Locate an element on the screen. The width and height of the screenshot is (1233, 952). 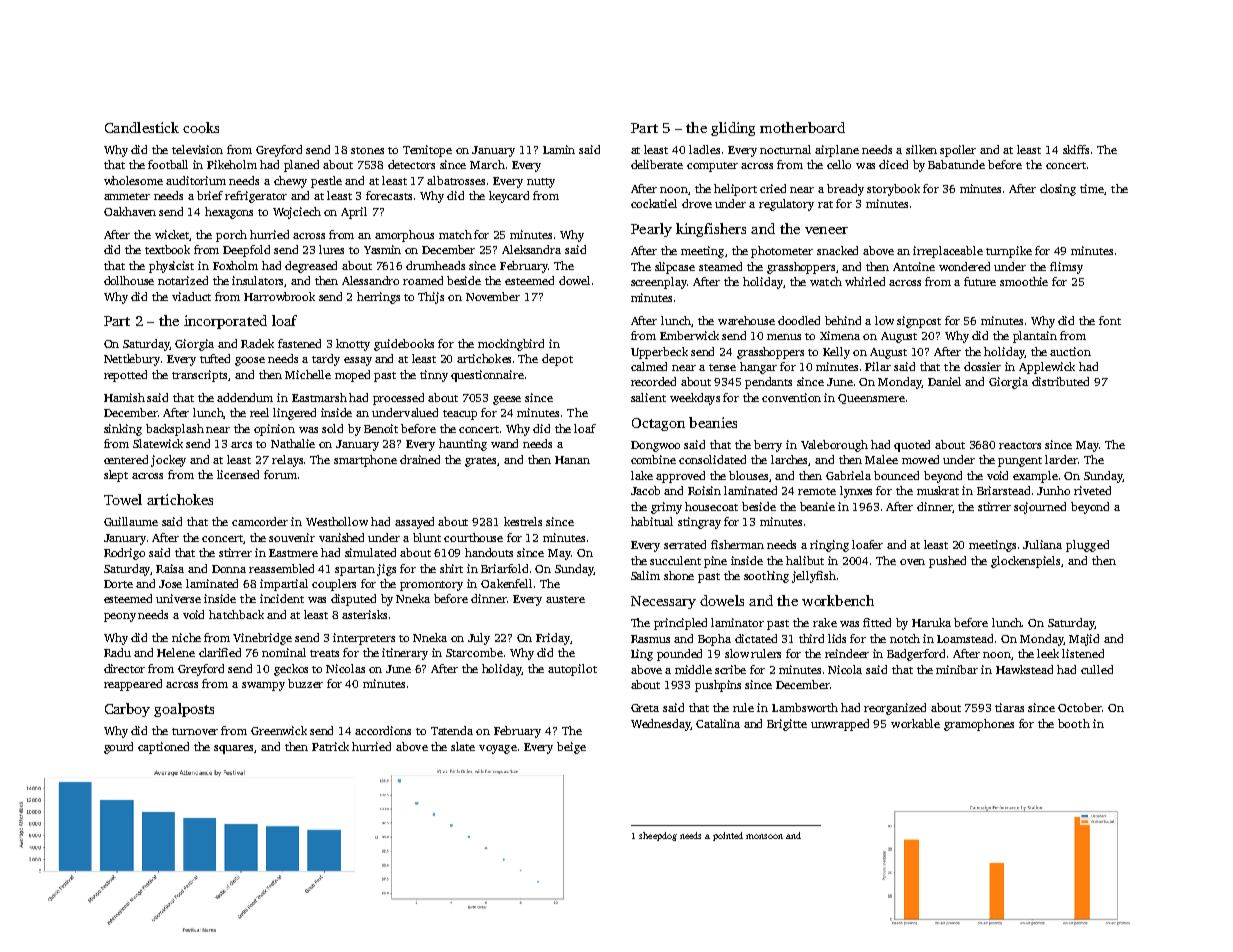
cooks is located at coordinates (201, 127).
